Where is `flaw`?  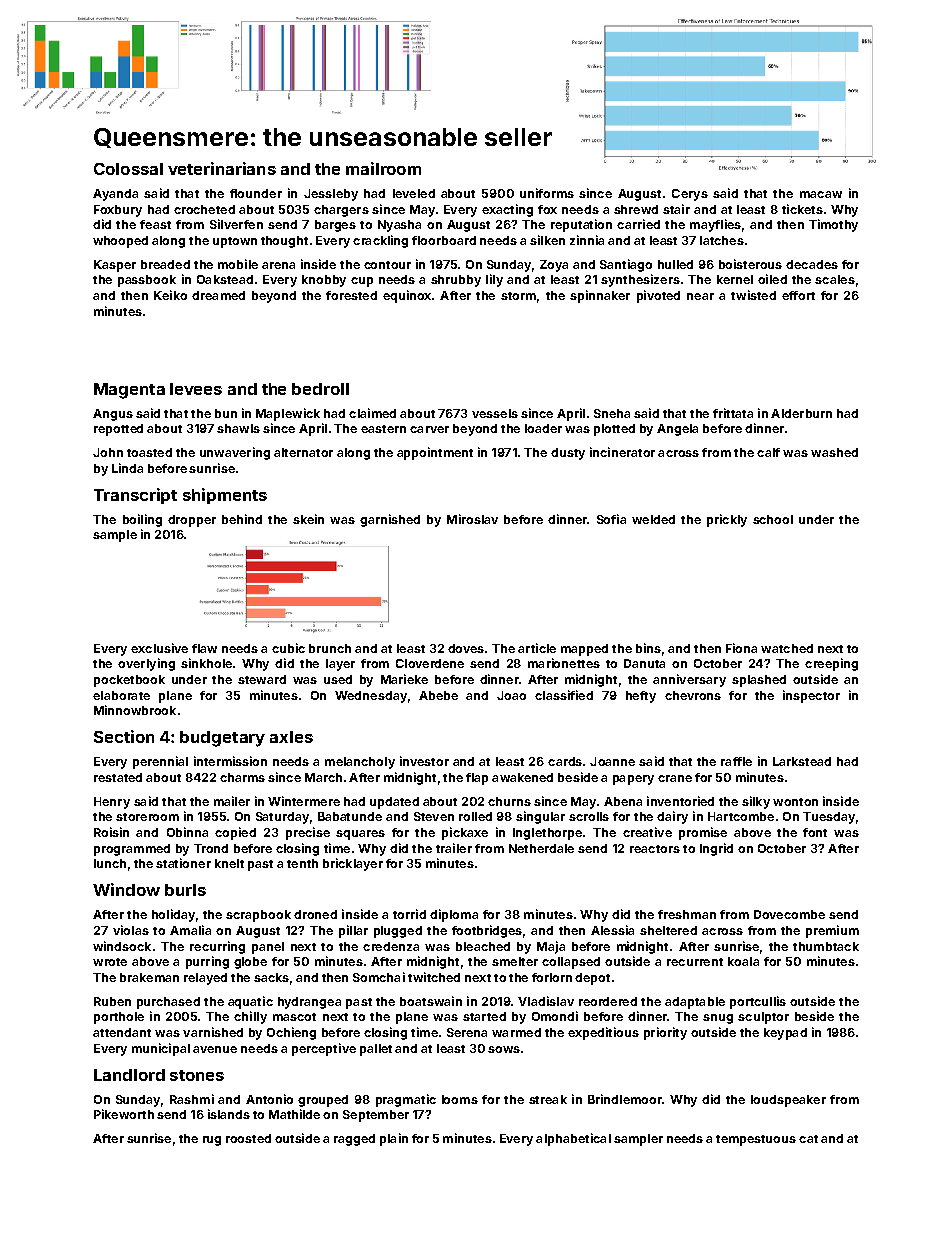
flaw is located at coordinates (204, 648).
